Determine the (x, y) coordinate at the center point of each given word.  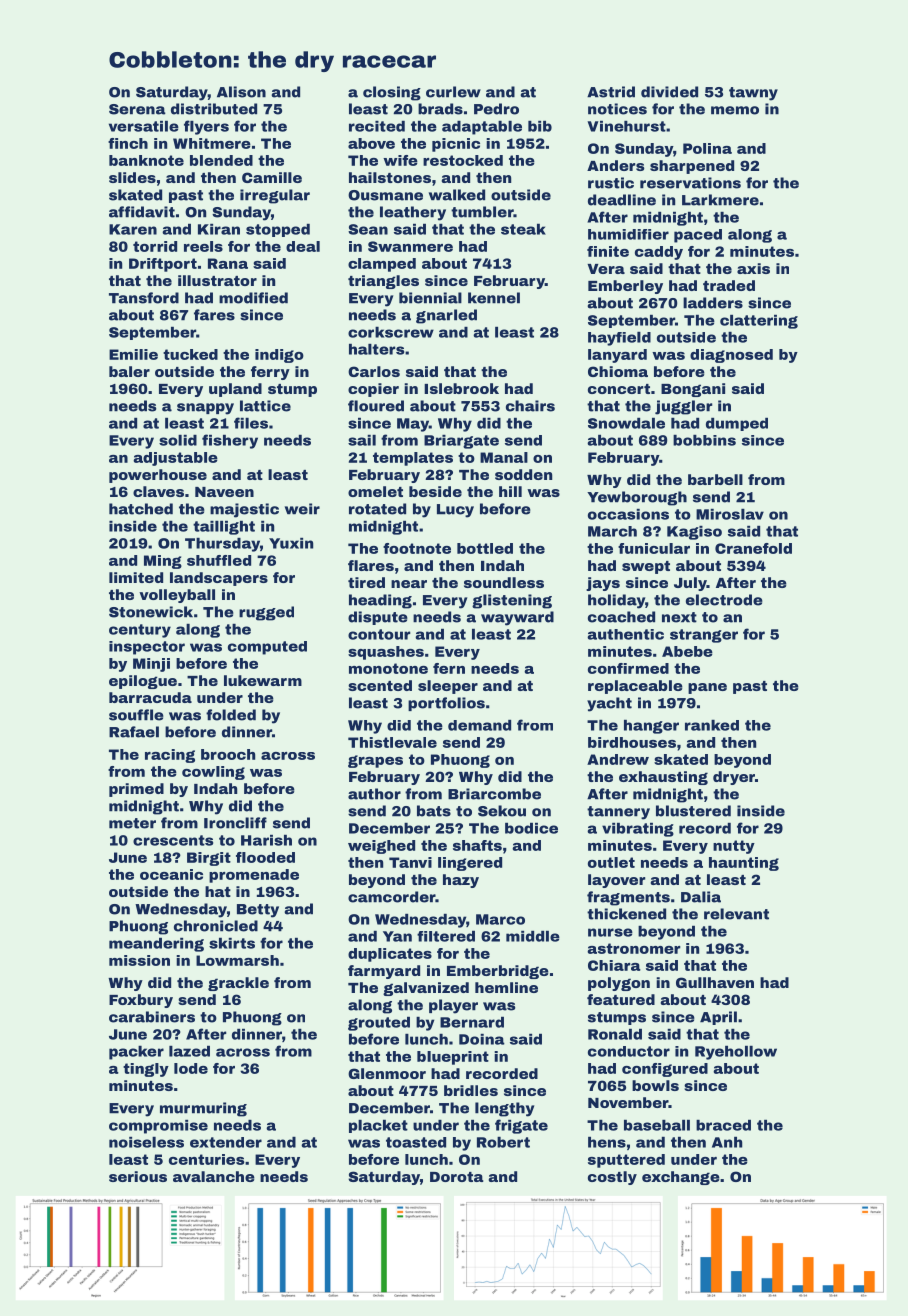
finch (128, 143)
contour (379, 634)
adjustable (175, 459)
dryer (734, 778)
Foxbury (141, 1001)
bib (540, 126)
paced (698, 236)
